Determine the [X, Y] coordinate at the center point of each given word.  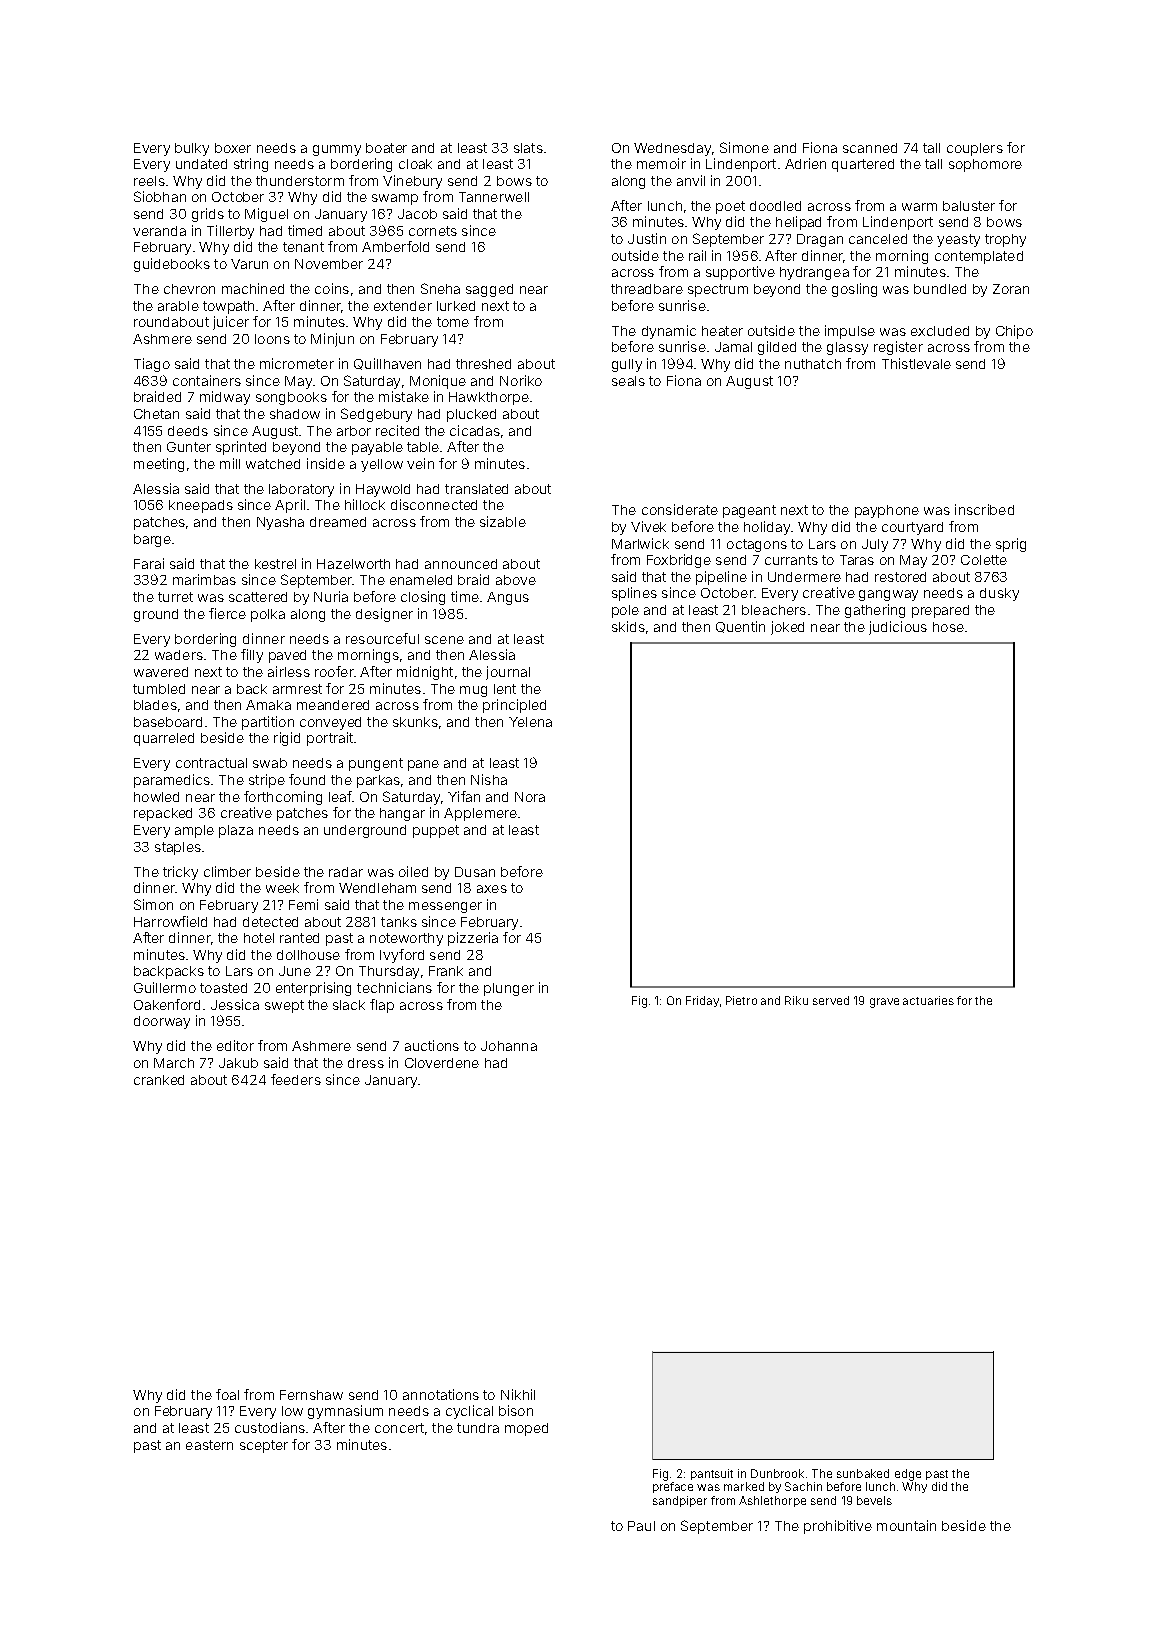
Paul [641, 1526]
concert [399, 1428]
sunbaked [863, 1473]
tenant [303, 247]
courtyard [912, 528]
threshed [483, 364]
